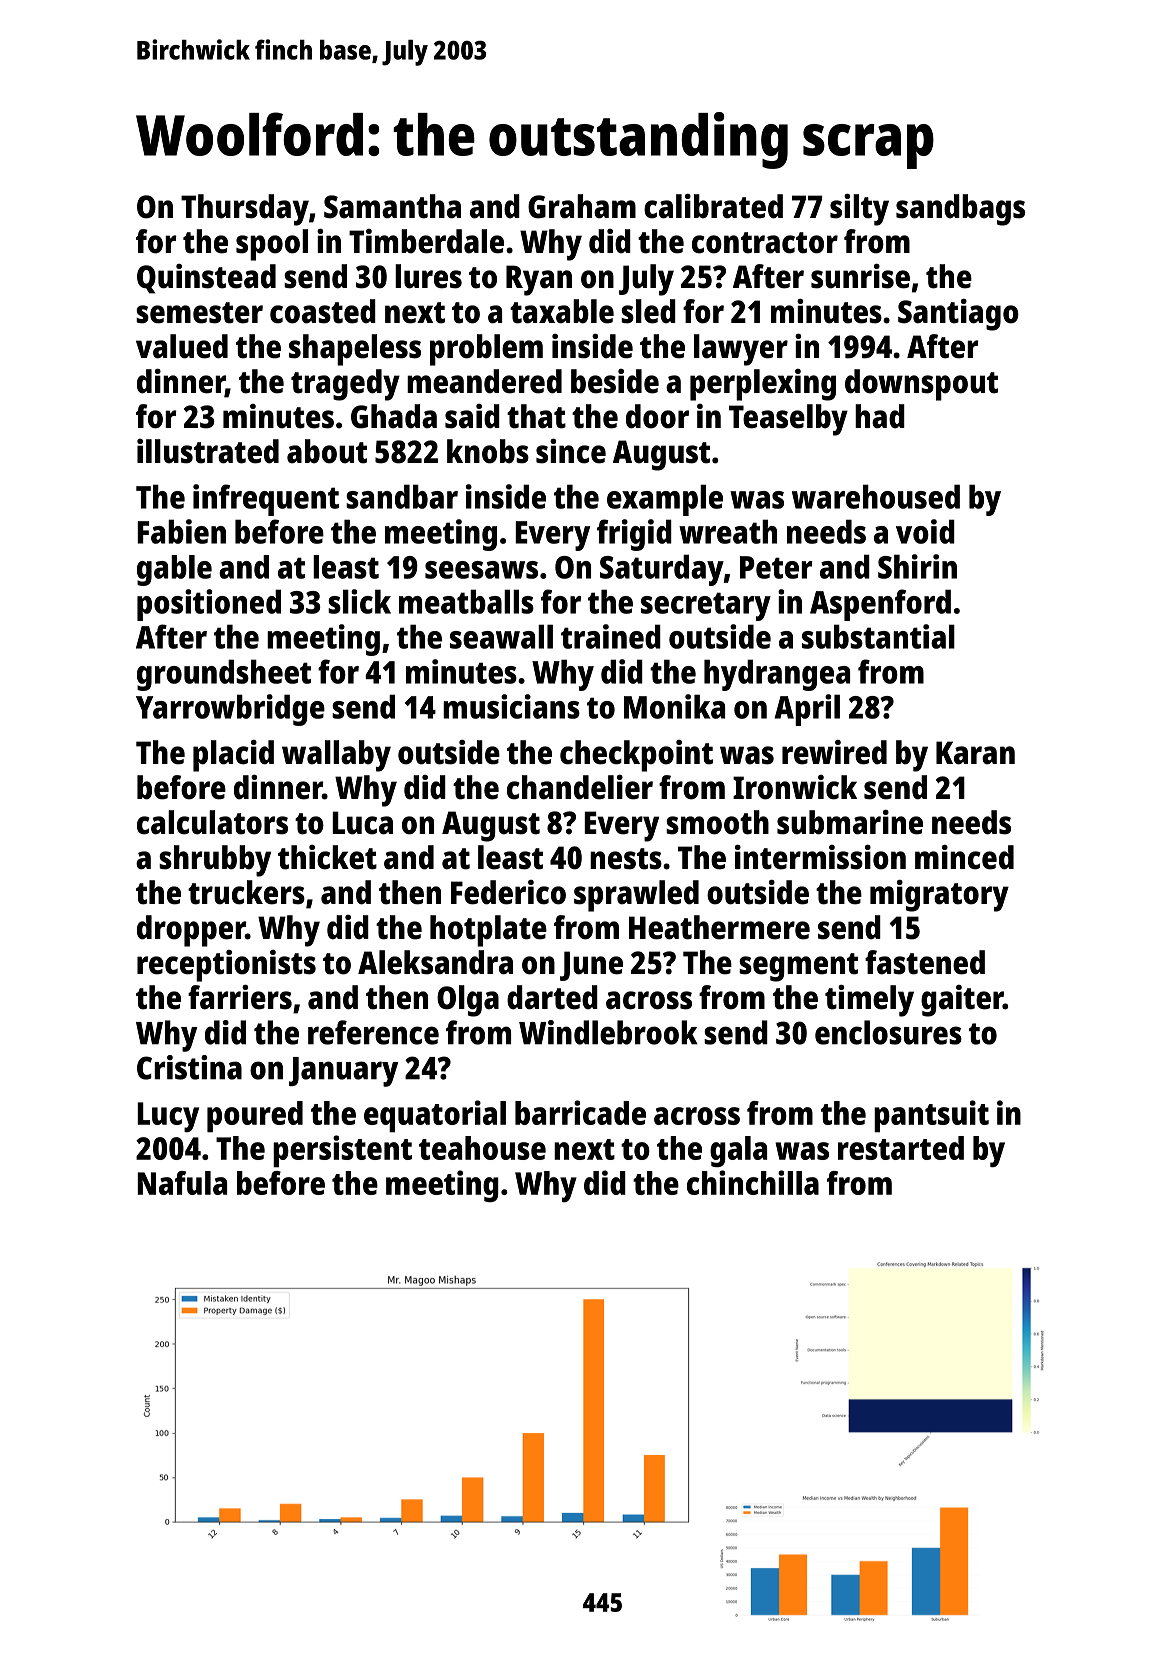 This document has height=1654, width=1165. What do you see at coordinates (182, 1183) in the document?
I see `Nafula` at bounding box center [182, 1183].
